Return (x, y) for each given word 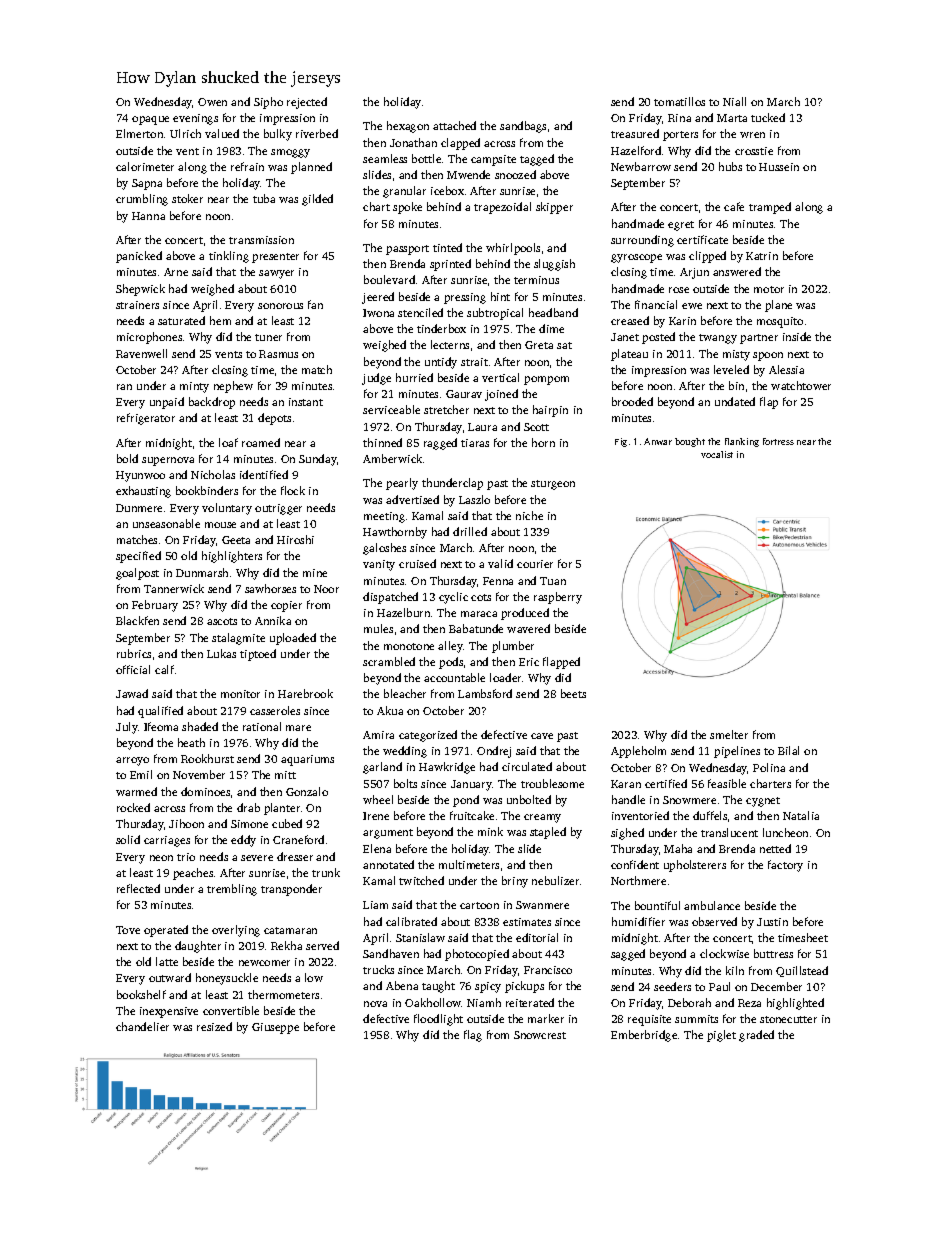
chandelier (142, 1026)
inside (797, 336)
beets (573, 693)
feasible (727, 783)
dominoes (205, 791)
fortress (778, 441)
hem (220, 320)
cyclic (453, 598)
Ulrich (185, 133)
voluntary (227, 509)
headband (553, 312)
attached (454, 125)
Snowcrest (540, 1035)
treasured (635, 133)
